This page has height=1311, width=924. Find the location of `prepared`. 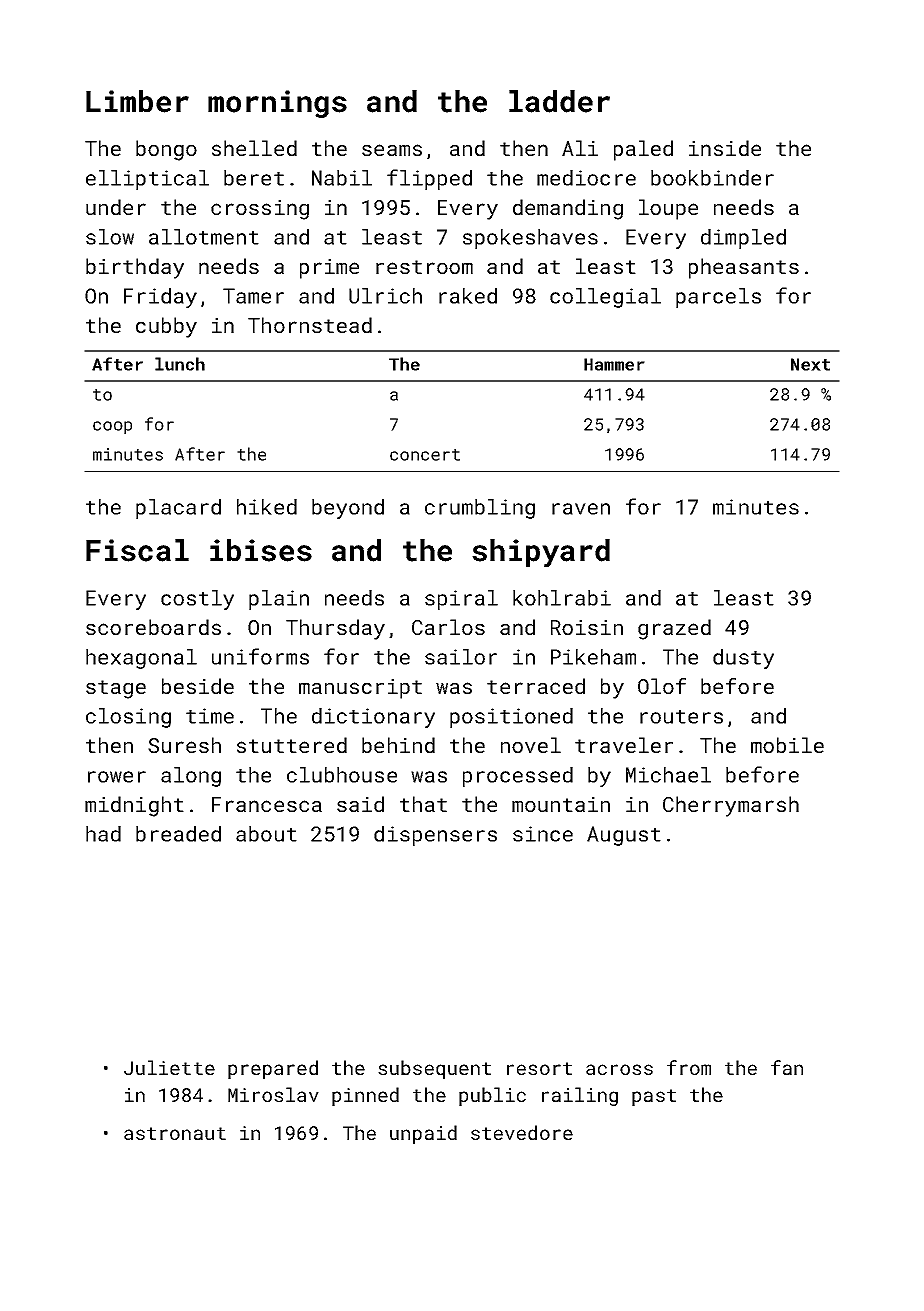

prepared is located at coordinates (273, 1069).
